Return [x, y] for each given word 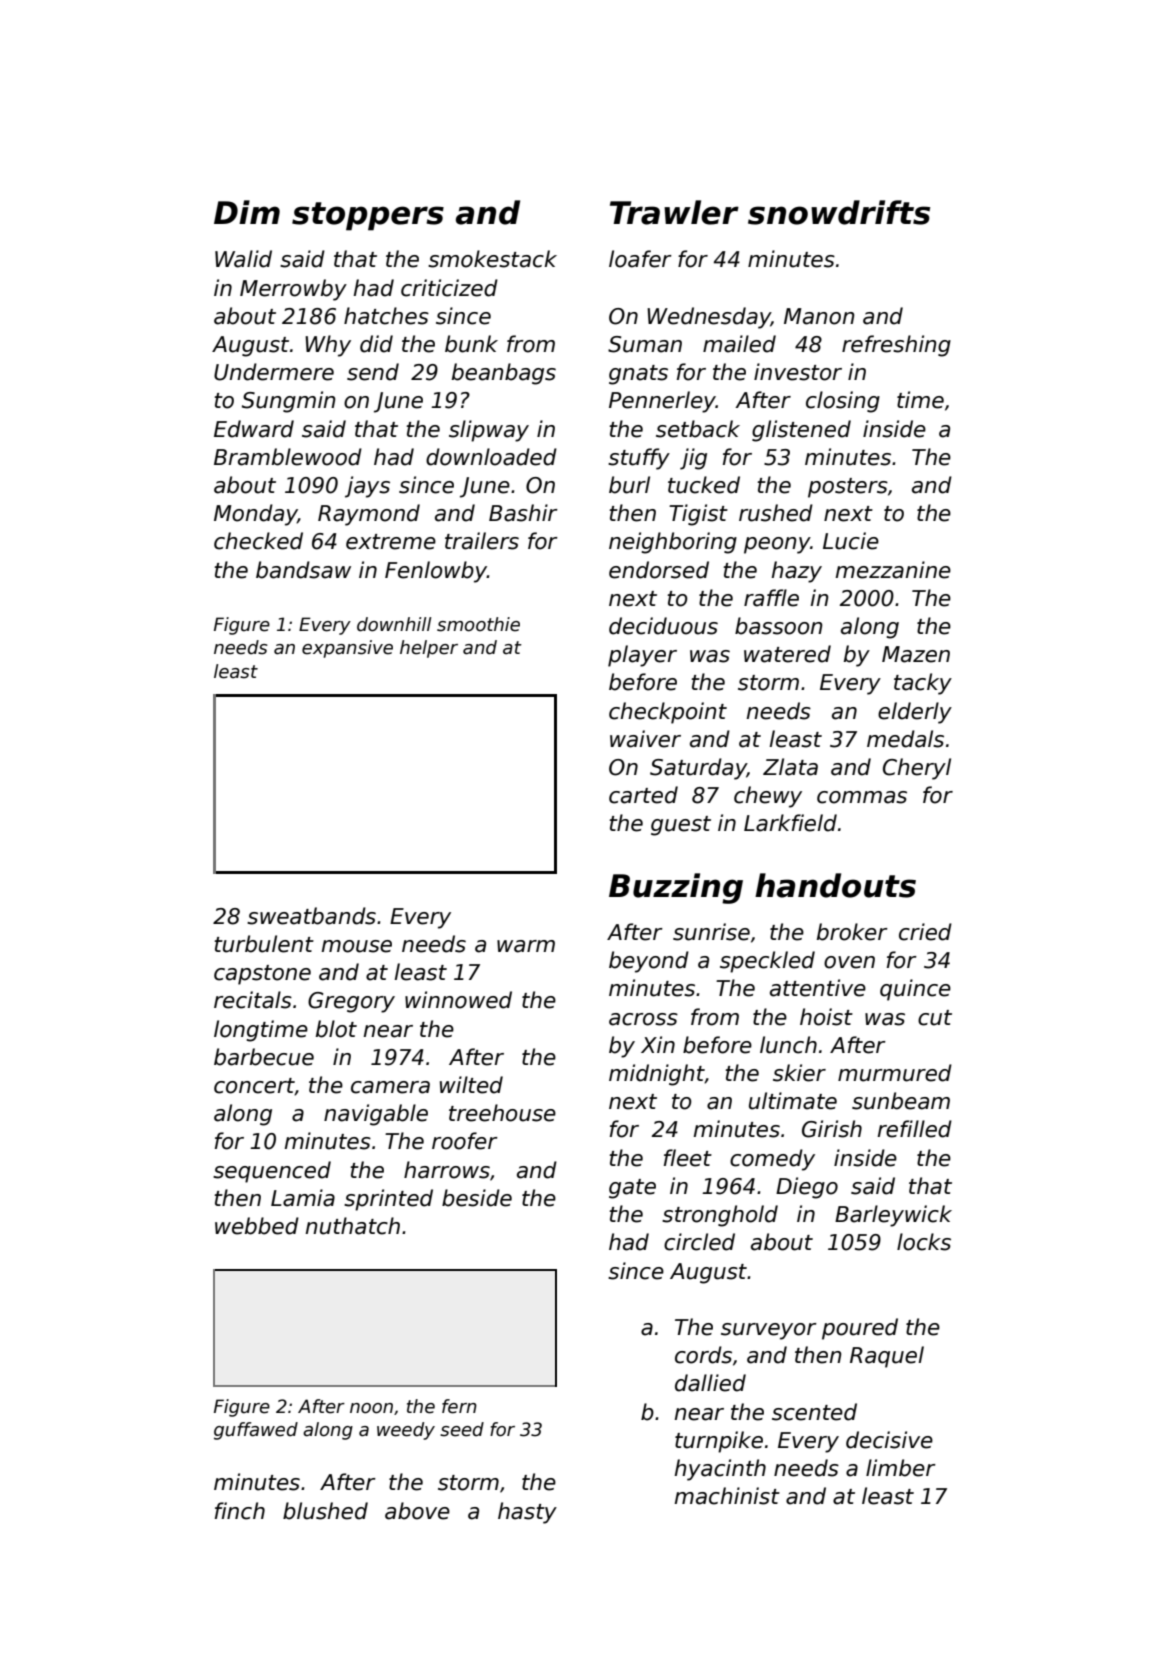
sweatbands [311, 916]
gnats [638, 375]
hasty [527, 1513]
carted [643, 795]
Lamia [303, 1198]
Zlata [790, 767]
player [642, 656]
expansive [347, 649]
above [417, 1511]
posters [848, 488]
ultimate [793, 1101]
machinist [727, 1496]
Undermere [274, 372]
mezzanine [893, 570]
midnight [657, 1075]
